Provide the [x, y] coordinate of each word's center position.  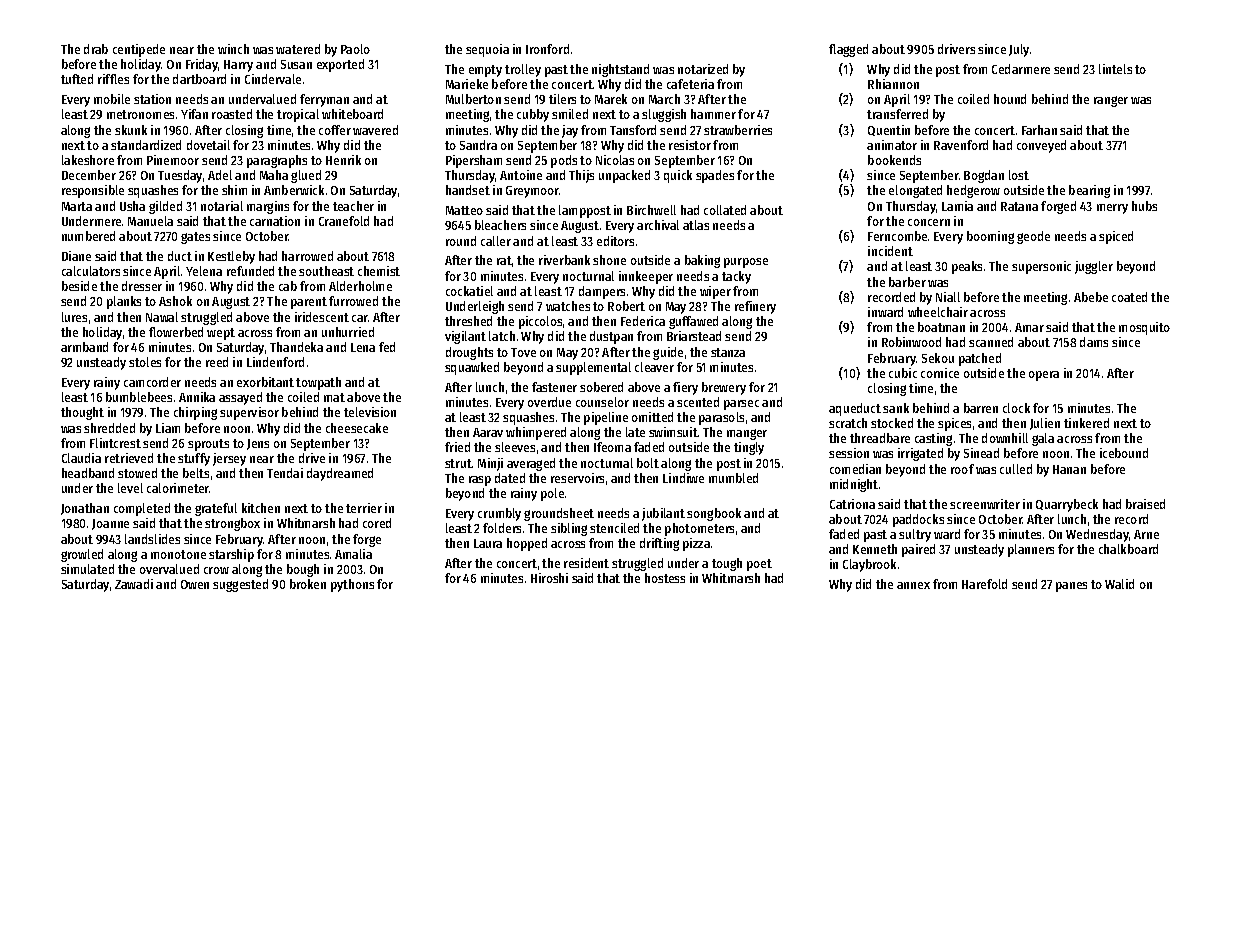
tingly [749, 448]
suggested [240, 585]
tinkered [1086, 423]
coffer [335, 130]
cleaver [654, 367]
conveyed [1041, 146]
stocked [892, 423]
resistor [690, 145]
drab [96, 49]
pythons [352, 585]
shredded [109, 428]
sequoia [487, 50]
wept [221, 334]
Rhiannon [893, 84]
